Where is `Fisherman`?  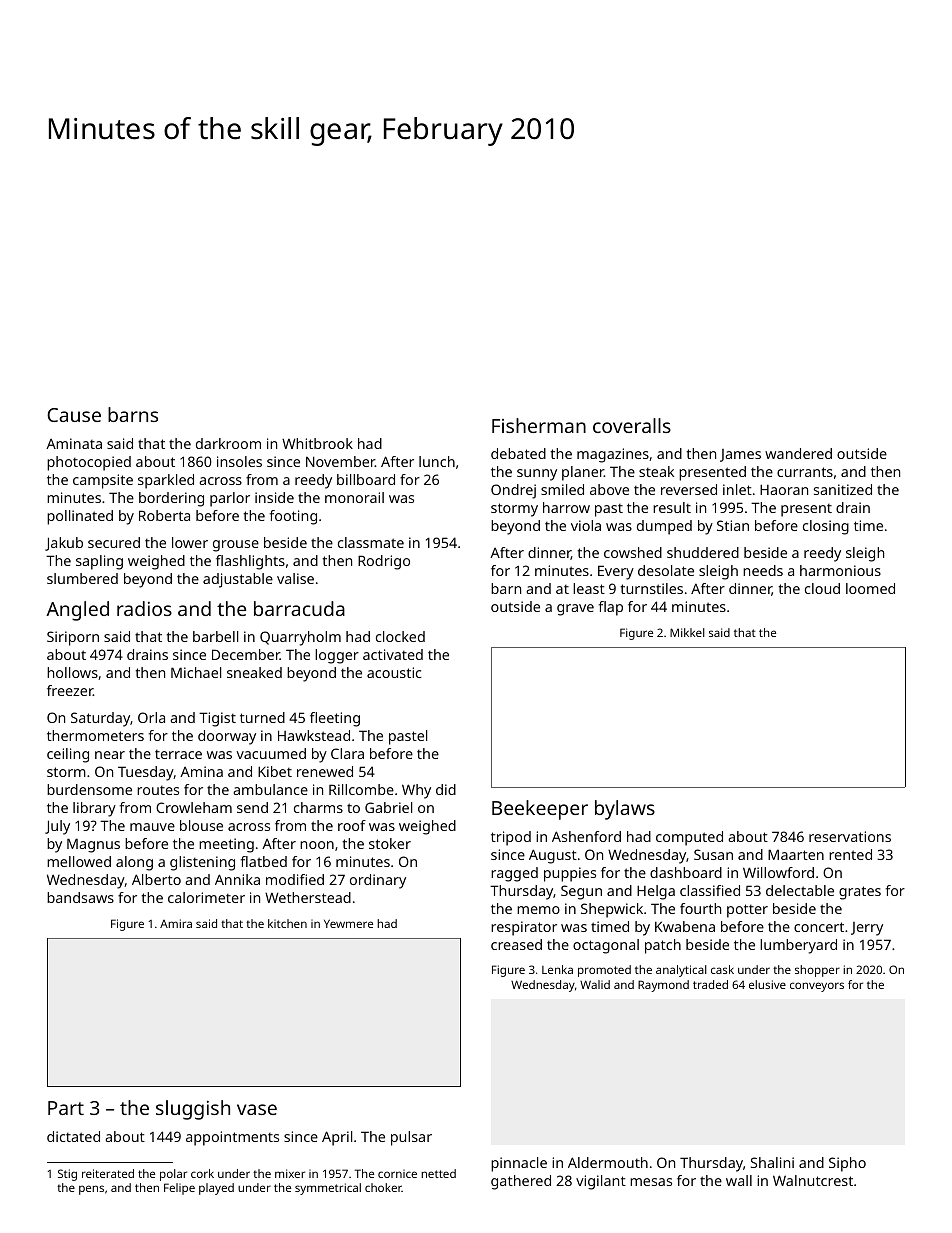
Fisherman is located at coordinates (539, 425).
